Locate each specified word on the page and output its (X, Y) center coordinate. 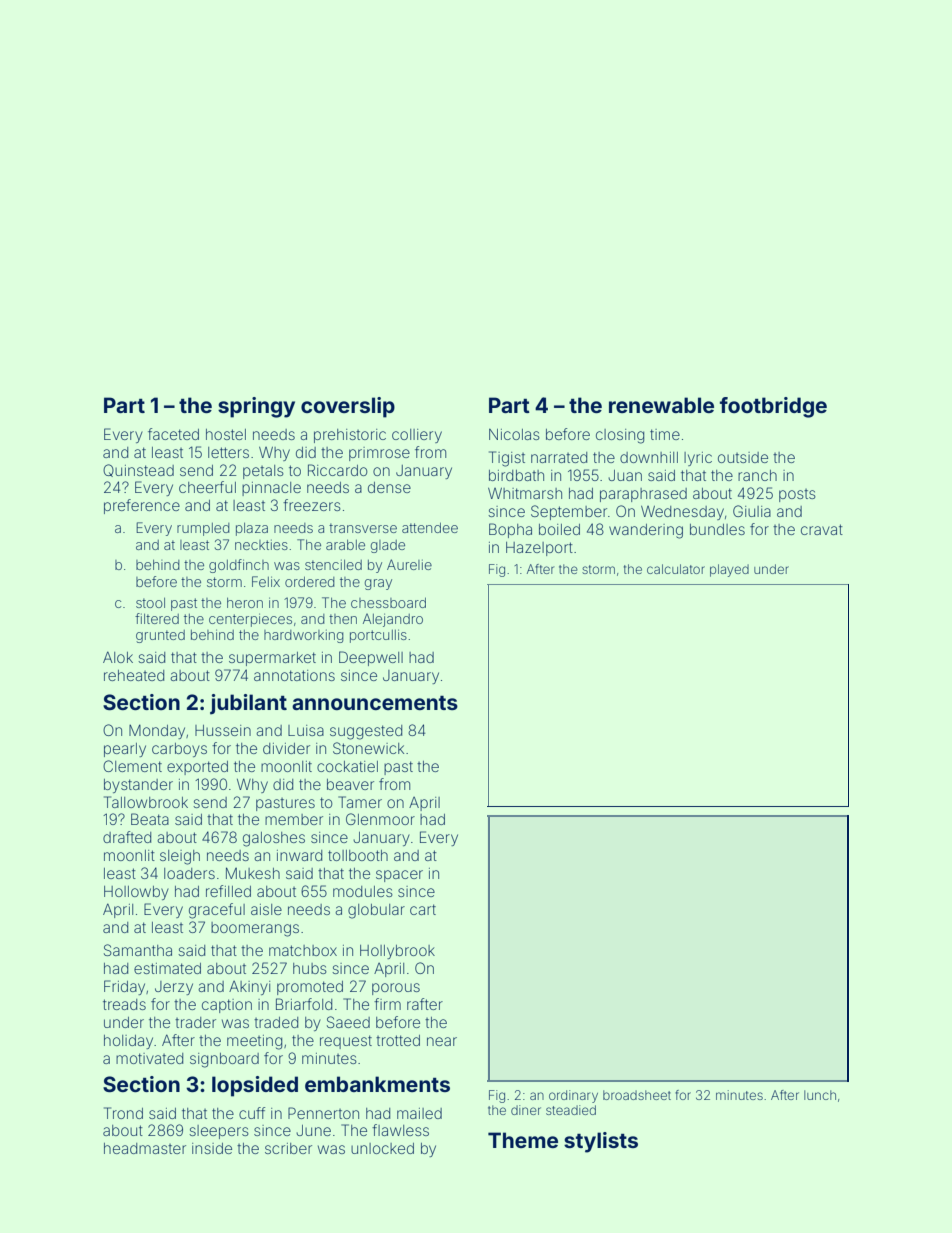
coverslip (348, 407)
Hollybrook (397, 952)
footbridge (773, 407)
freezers (312, 505)
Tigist (507, 459)
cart (423, 909)
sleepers (219, 1132)
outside (743, 457)
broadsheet (637, 1095)
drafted (127, 837)
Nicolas (514, 434)
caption (227, 1006)
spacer (399, 876)
